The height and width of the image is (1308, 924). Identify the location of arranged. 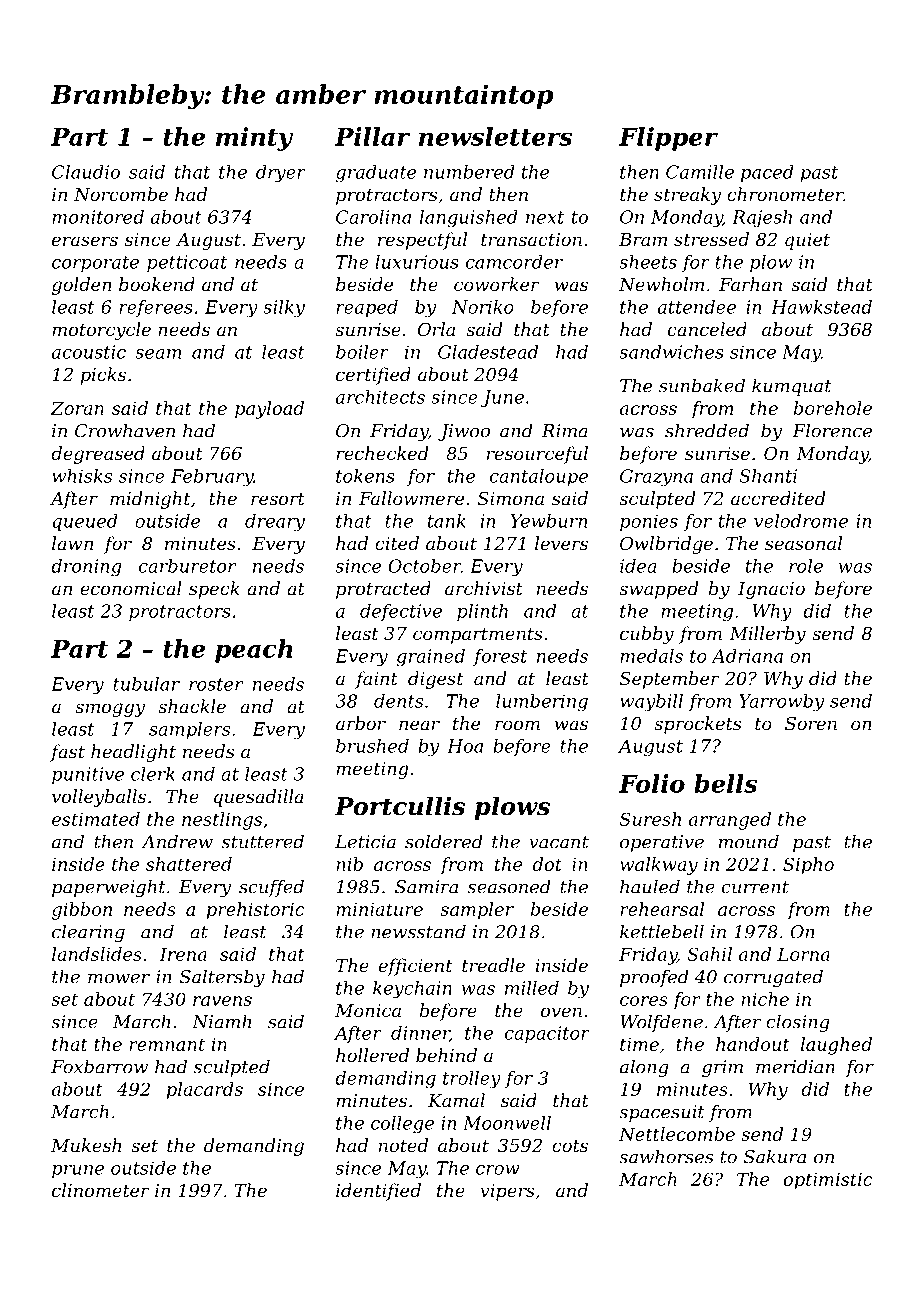
(730, 821).
